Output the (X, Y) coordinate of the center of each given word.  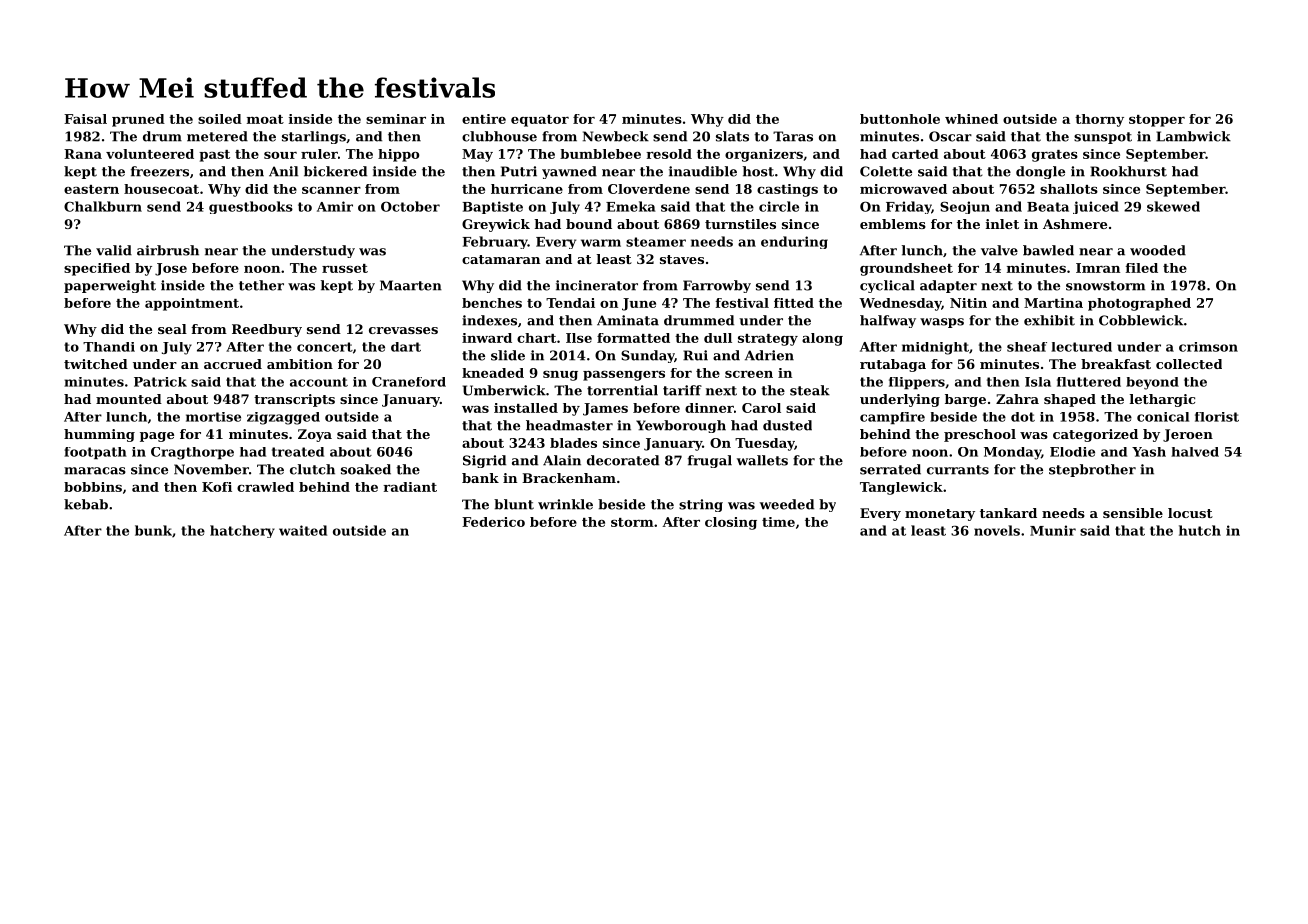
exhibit (1049, 320)
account (319, 382)
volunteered (150, 154)
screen (749, 374)
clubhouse (499, 136)
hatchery (242, 531)
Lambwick (1193, 136)
